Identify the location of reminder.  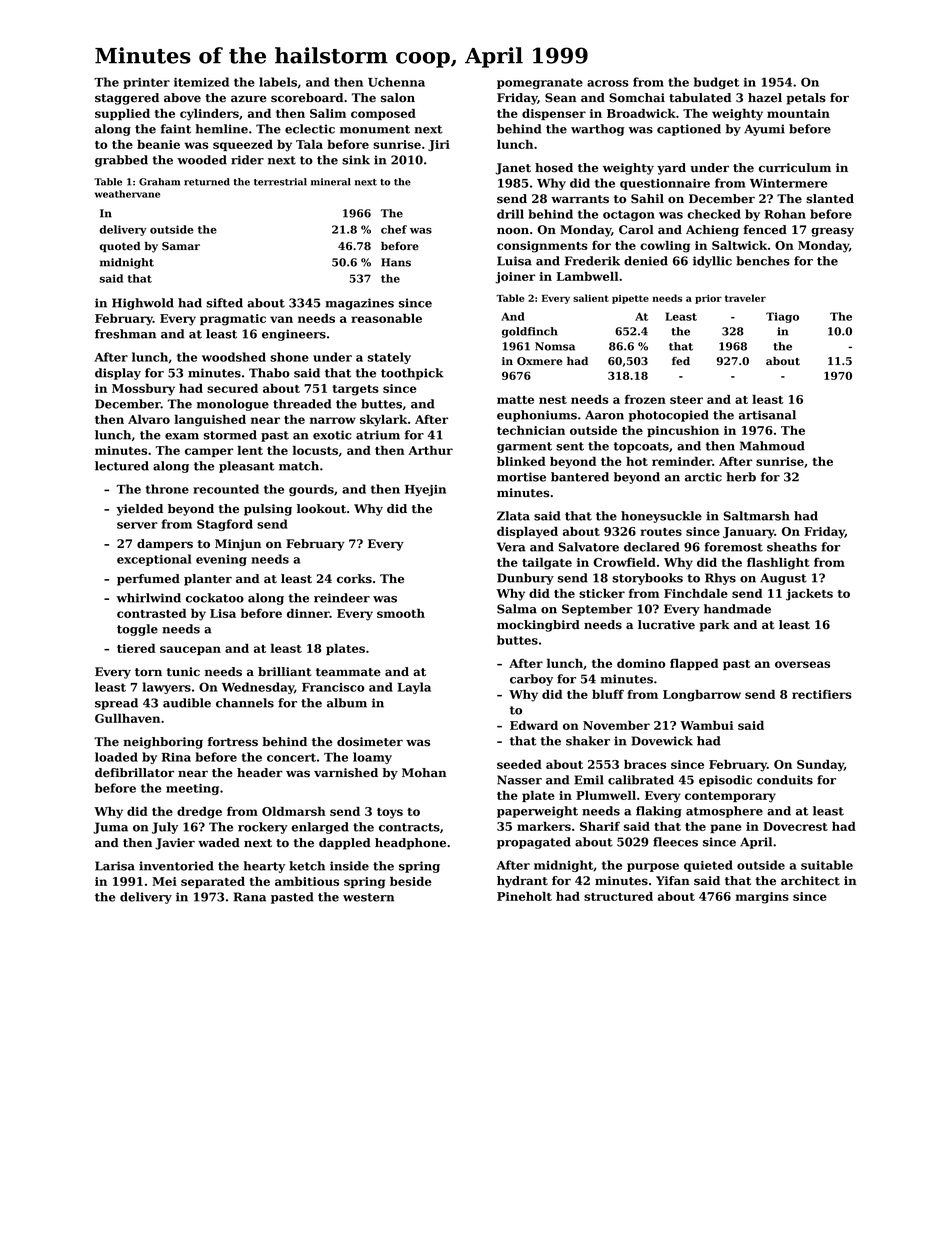
(682, 461).
